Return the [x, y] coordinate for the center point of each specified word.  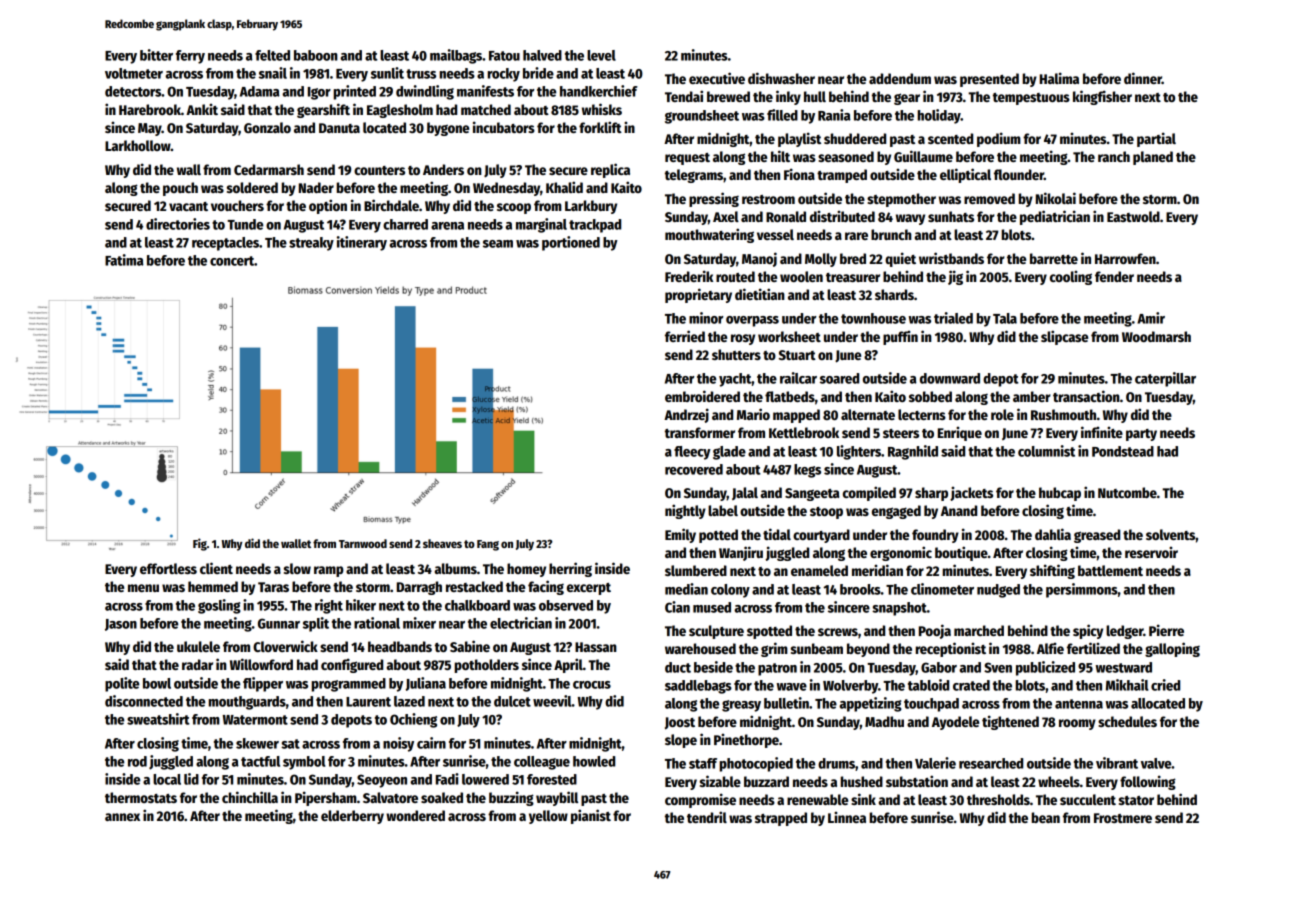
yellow [548, 817]
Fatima [124, 260]
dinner [1143, 78]
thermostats [141, 797]
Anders [443, 169]
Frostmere [1123, 818]
